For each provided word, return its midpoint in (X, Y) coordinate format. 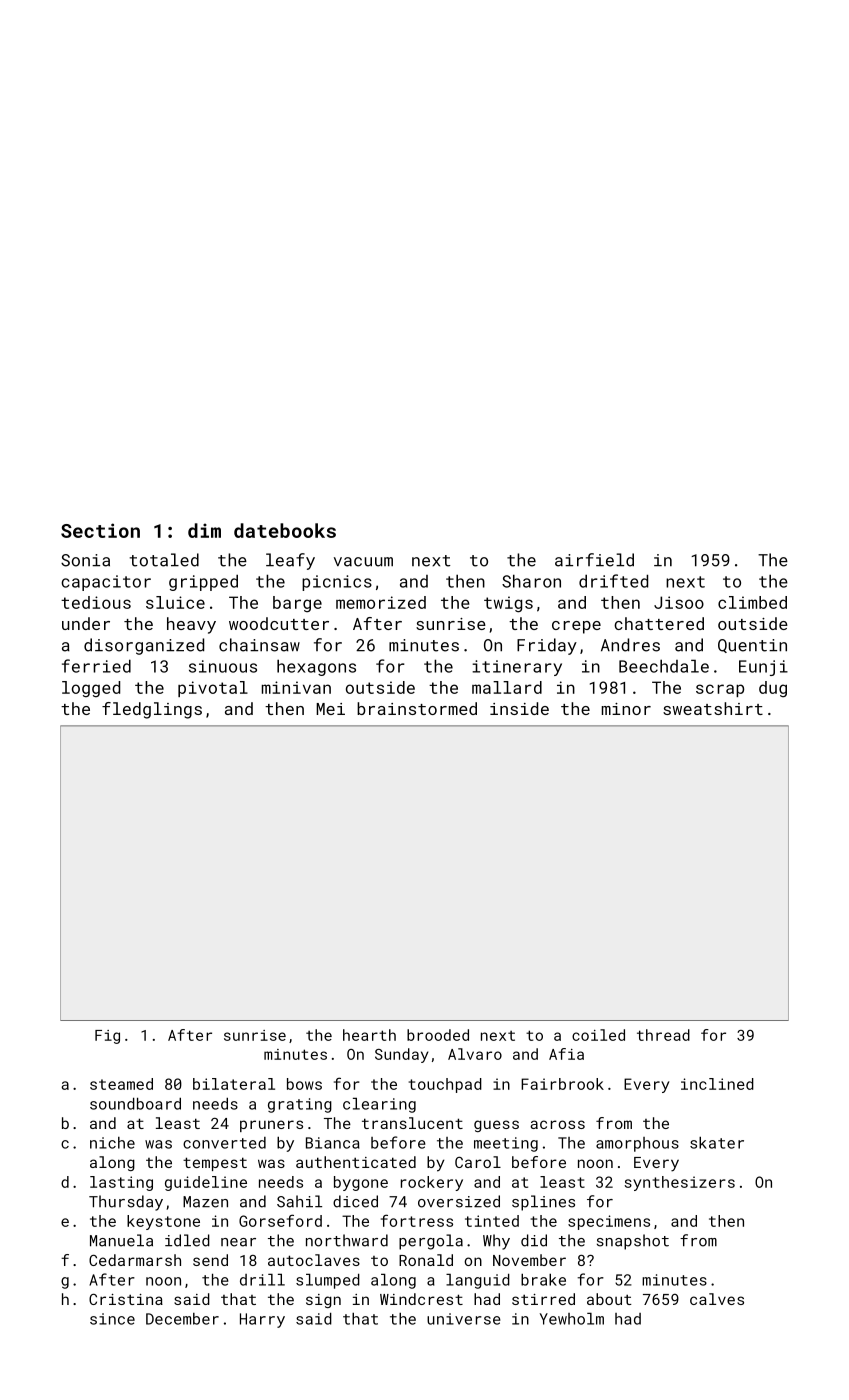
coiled (598, 1035)
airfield (594, 560)
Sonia (85, 560)
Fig (107, 1037)
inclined (717, 1084)
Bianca (333, 1143)
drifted (613, 581)
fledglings (152, 710)
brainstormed (417, 708)
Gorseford (280, 1220)
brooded (438, 1035)
